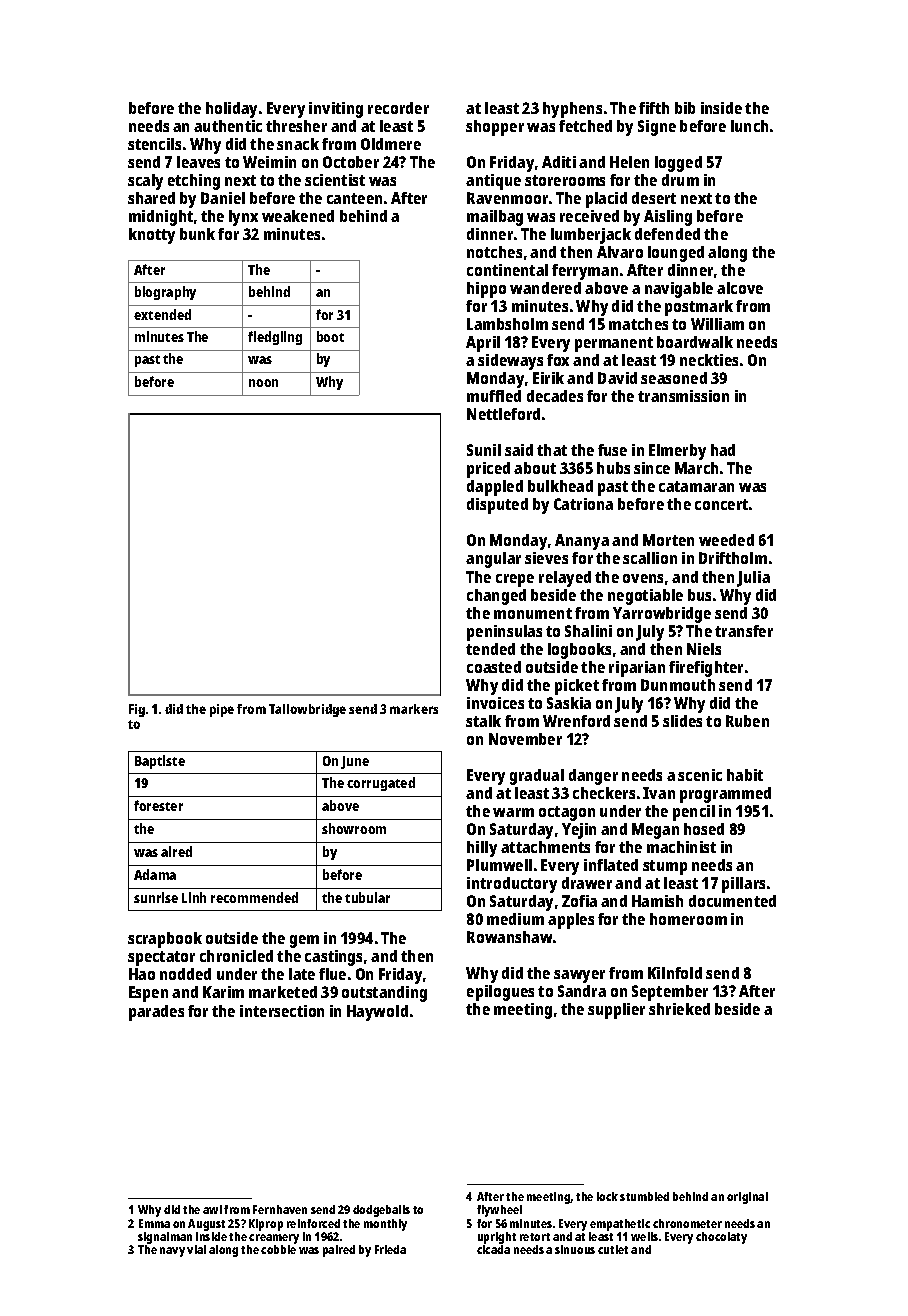 Image resolution: width=908 pixels, height=1316 pixels. What do you see at coordinates (494, 667) in the screenshot?
I see `coasted` at bounding box center [494, 667].
